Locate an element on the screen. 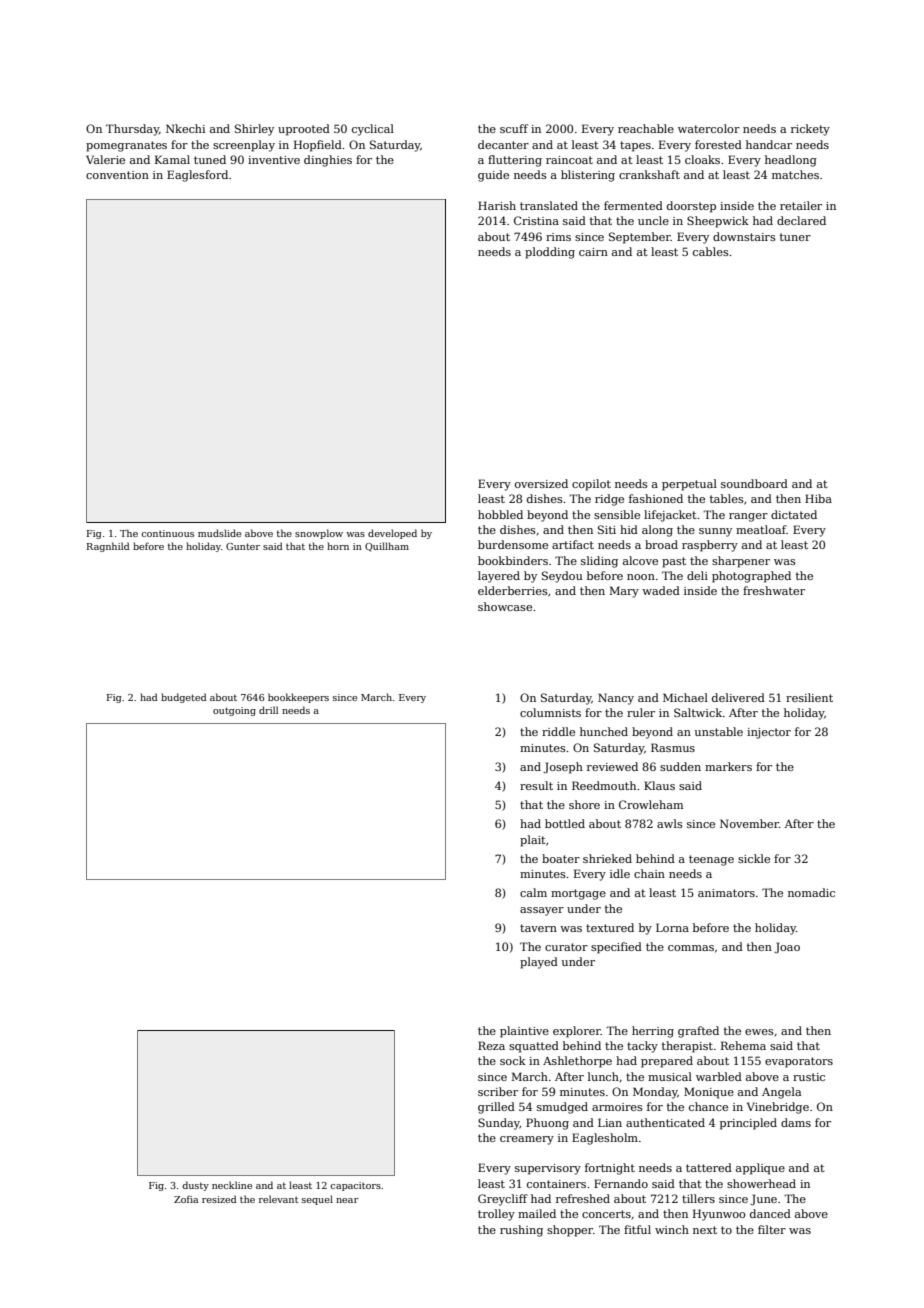  plodding is located at coordinates (550, 253).
